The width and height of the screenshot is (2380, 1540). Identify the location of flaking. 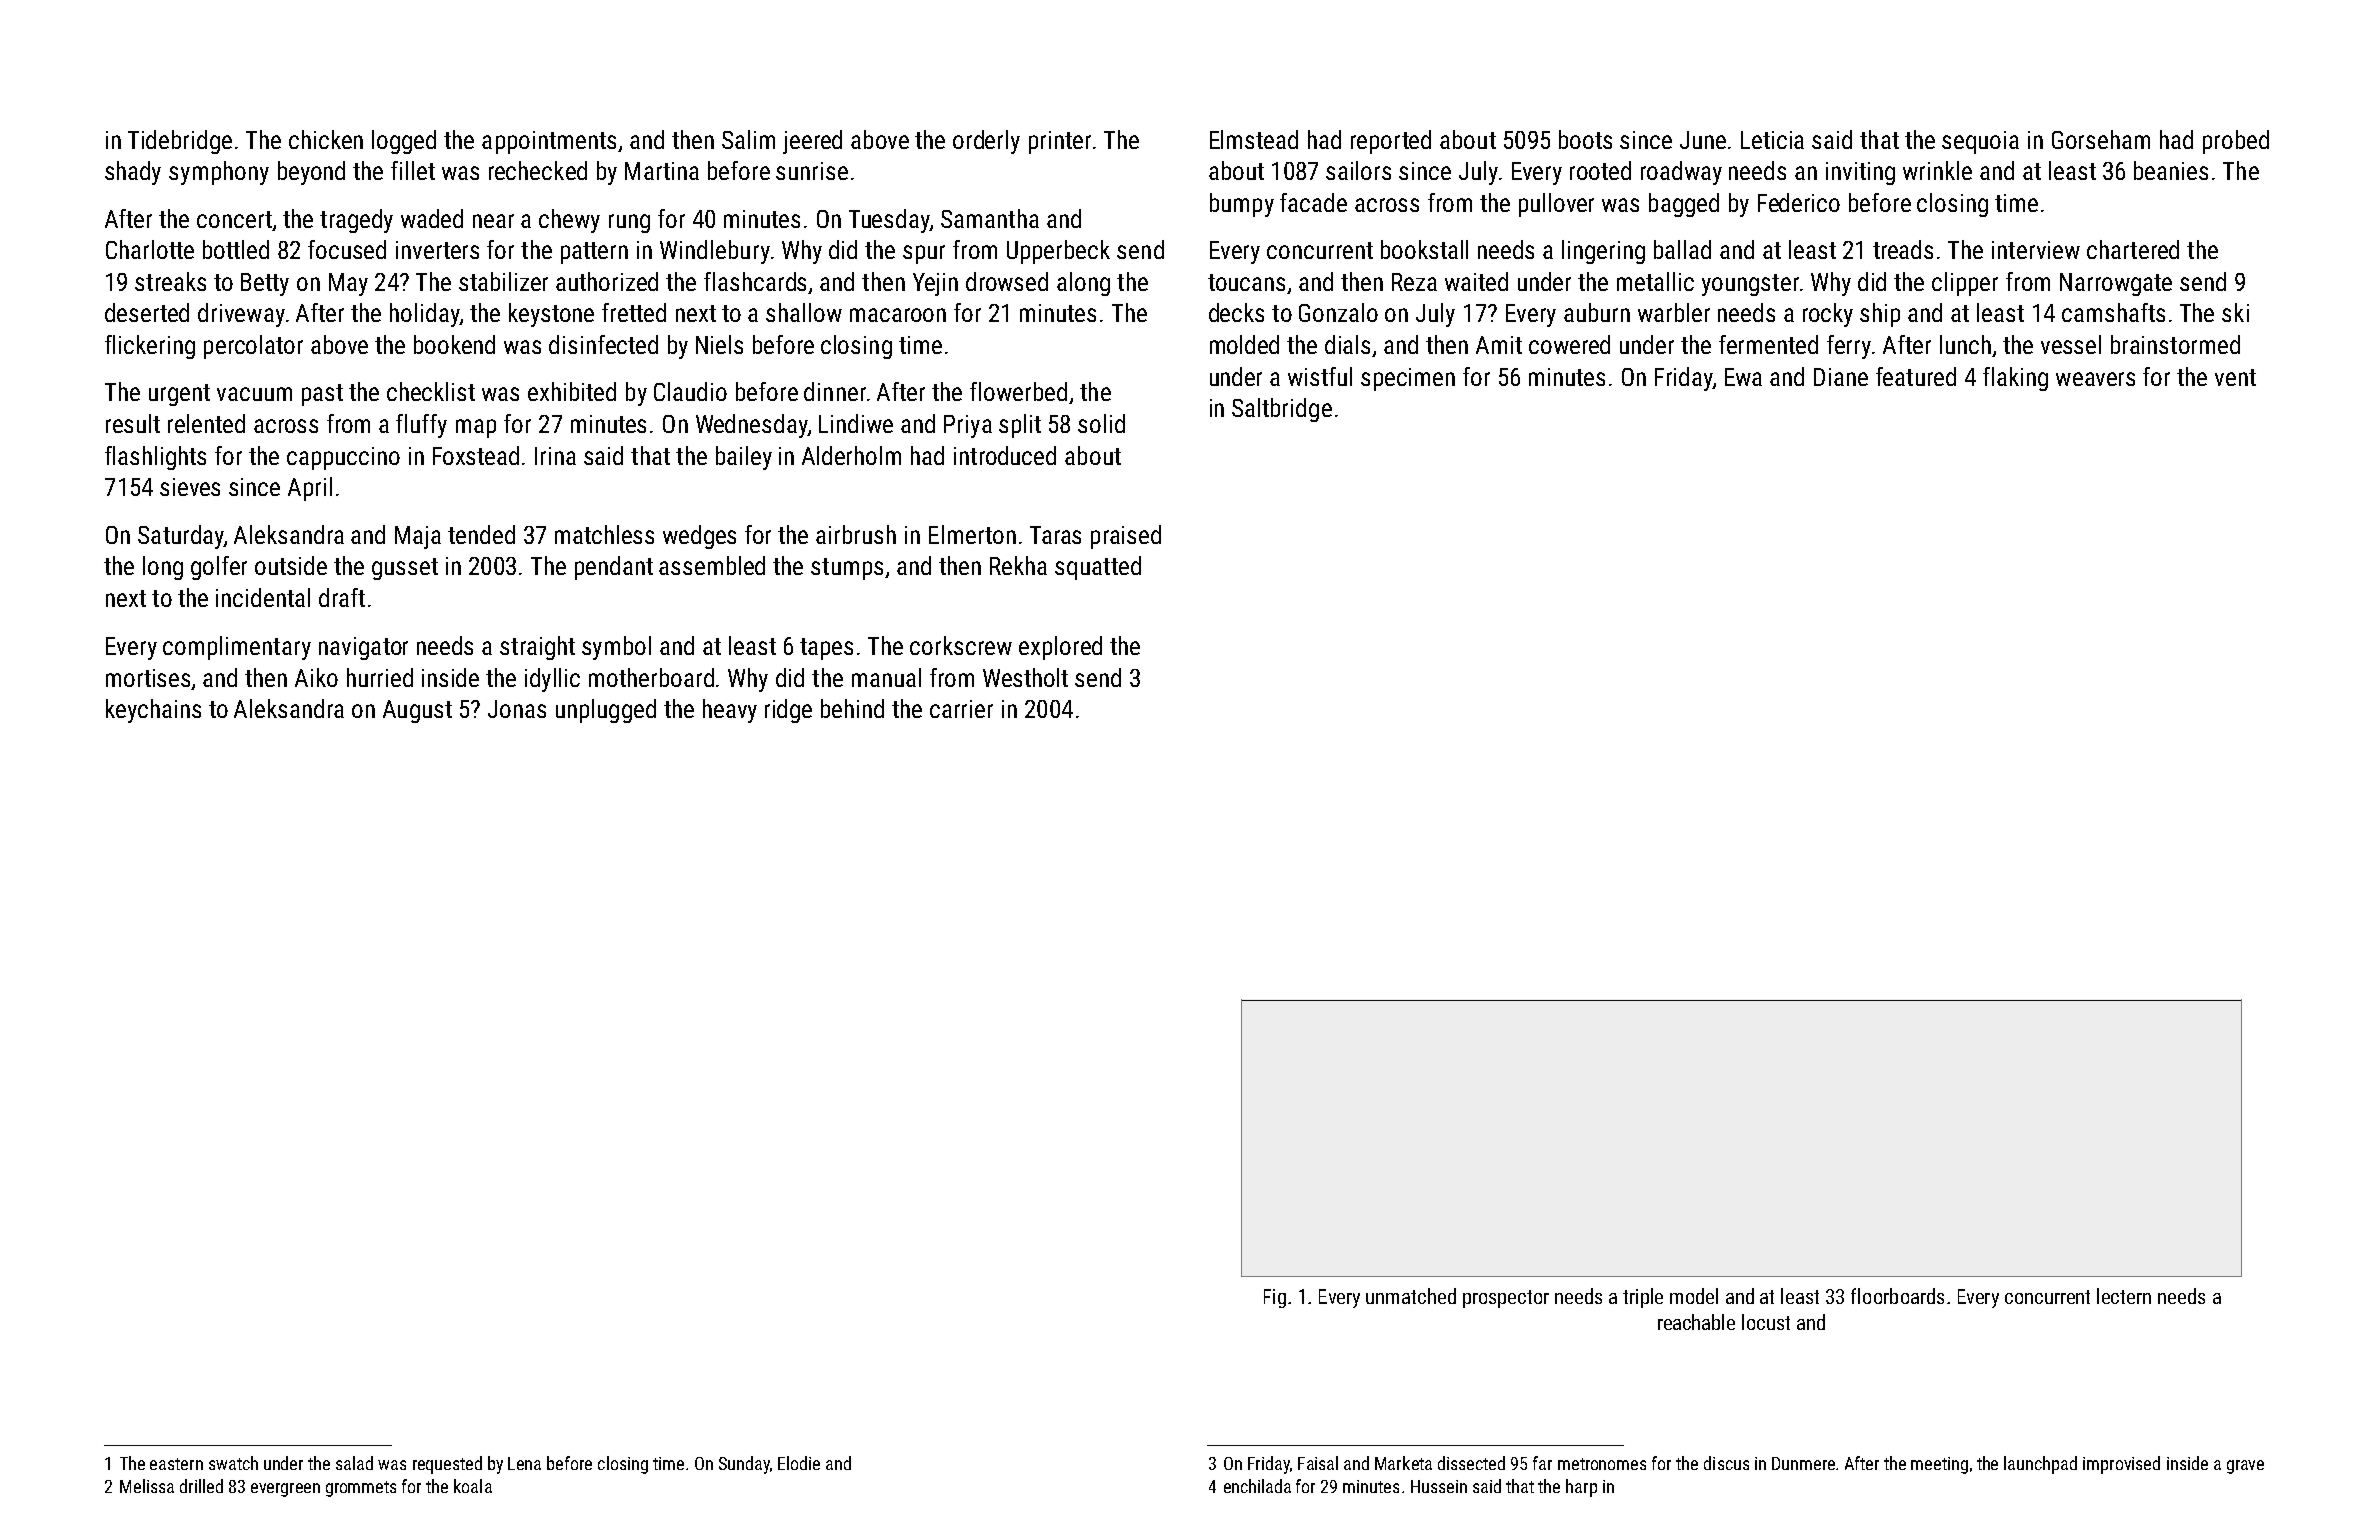
(2015, 379).
